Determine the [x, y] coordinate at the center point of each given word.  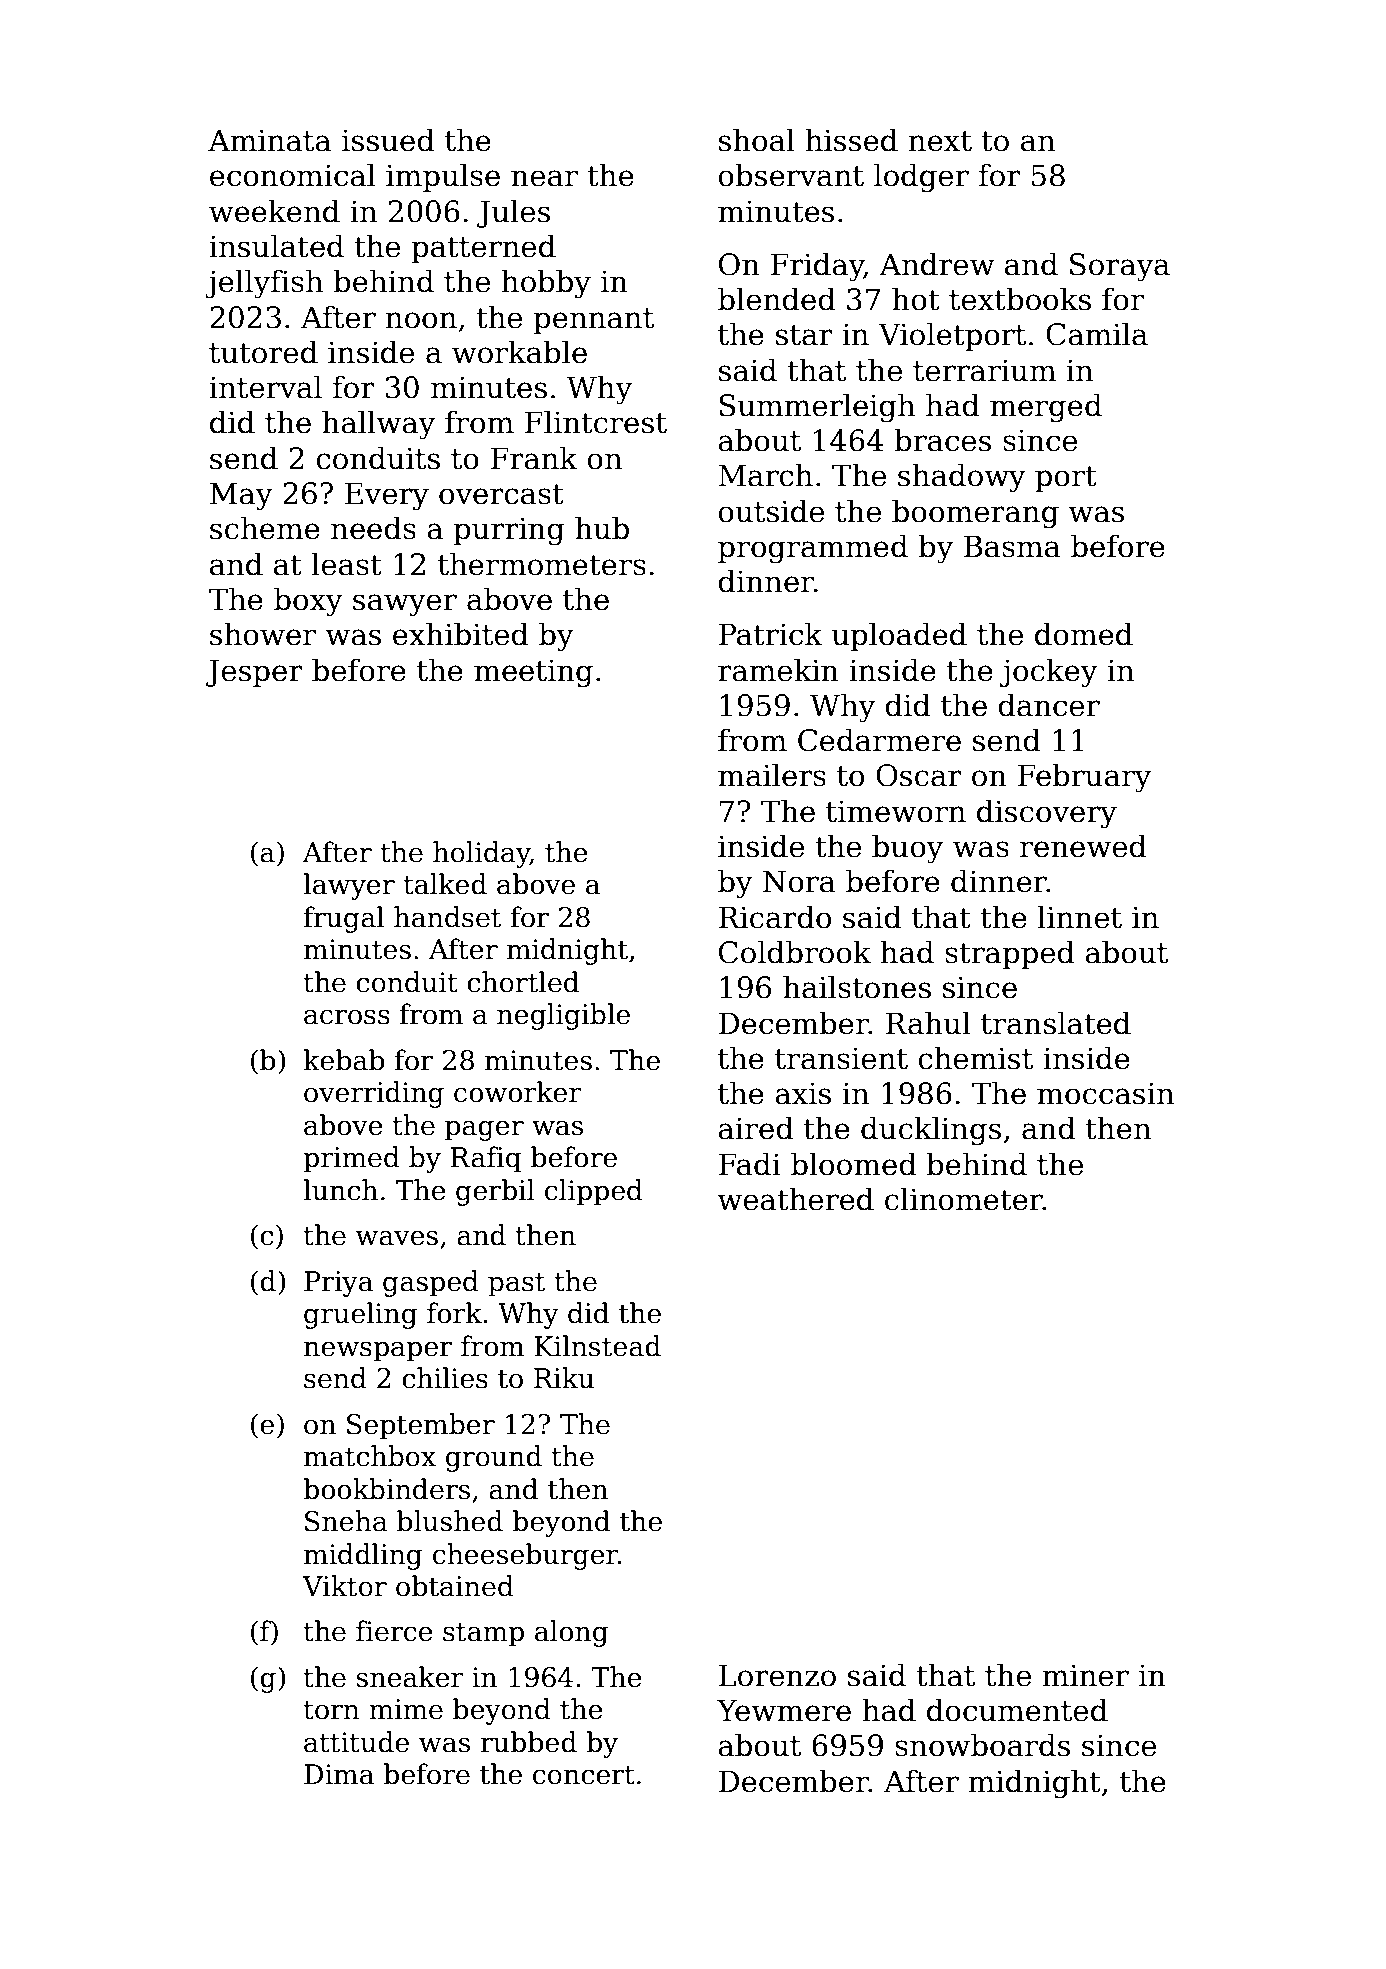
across [347, 1017]
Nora [799, 881]
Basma [1012, 546]
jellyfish [264, 284]
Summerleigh [817, 408]
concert [584, 1775]
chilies [445, 1378]
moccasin [1105, 1093]
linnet [1080, 917]
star [804, 335]
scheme [265, 528]
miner [1085, 1675]
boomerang [975, 514]
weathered [795, 1199]
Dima [339, 1774]
